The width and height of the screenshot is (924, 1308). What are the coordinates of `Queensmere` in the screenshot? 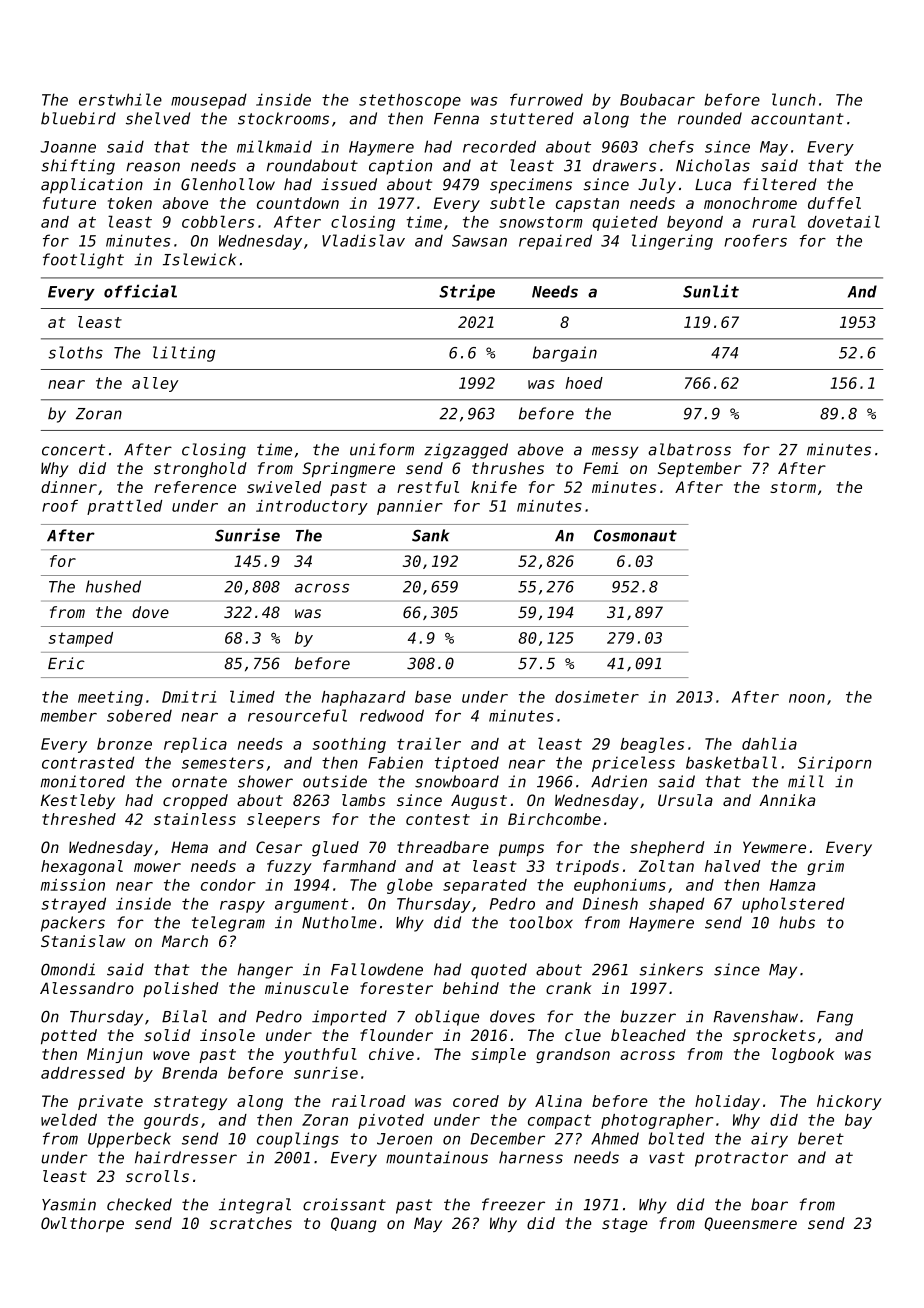 It's located at (751, 1224).
